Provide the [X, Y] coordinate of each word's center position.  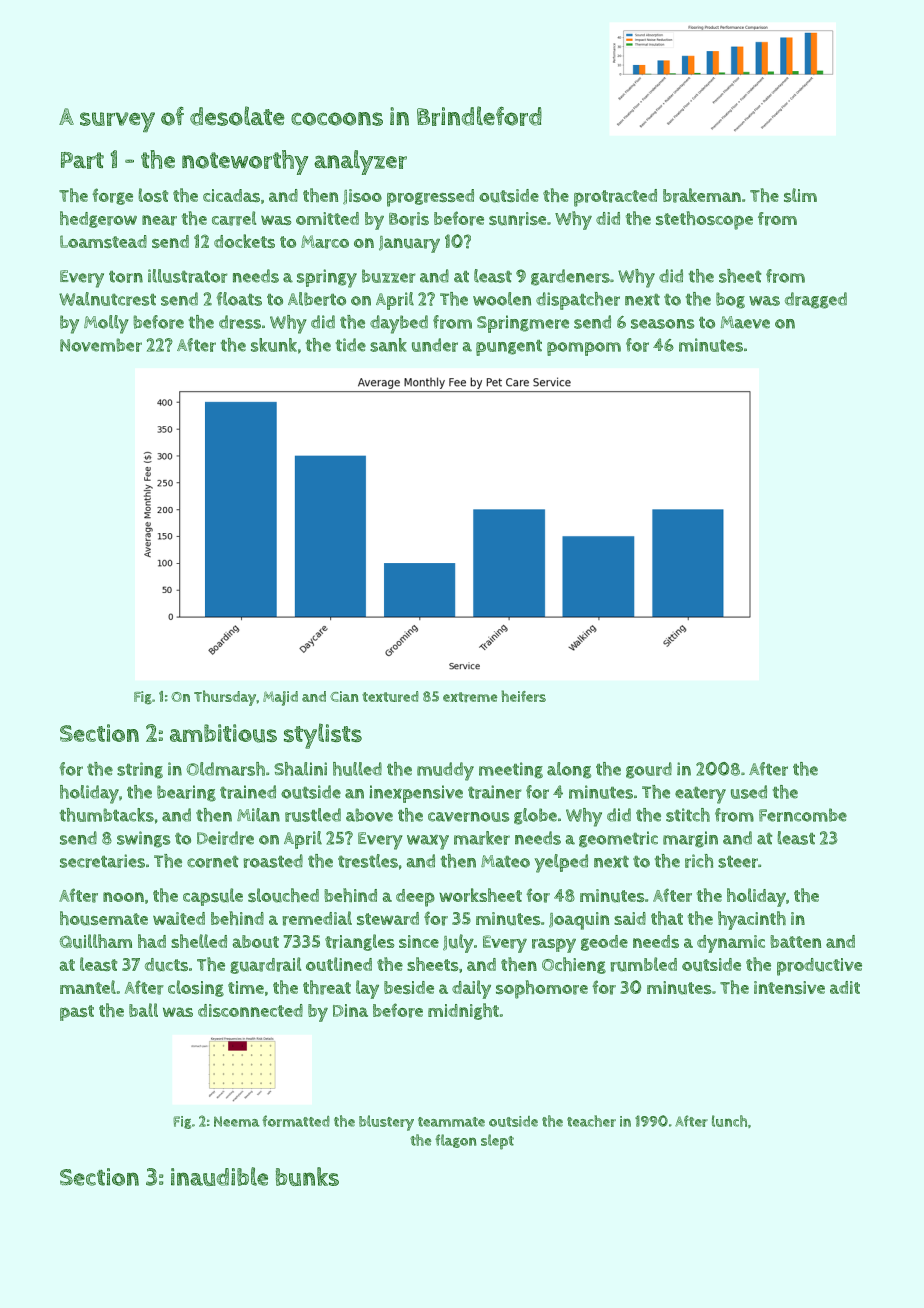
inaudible [219, 1176]
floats [239, 299]
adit [845, 987]
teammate [451, 1122]
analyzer [360, 162]
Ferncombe [803, 815]
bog [730, 300]
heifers [523, 696]
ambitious [223, 733]
